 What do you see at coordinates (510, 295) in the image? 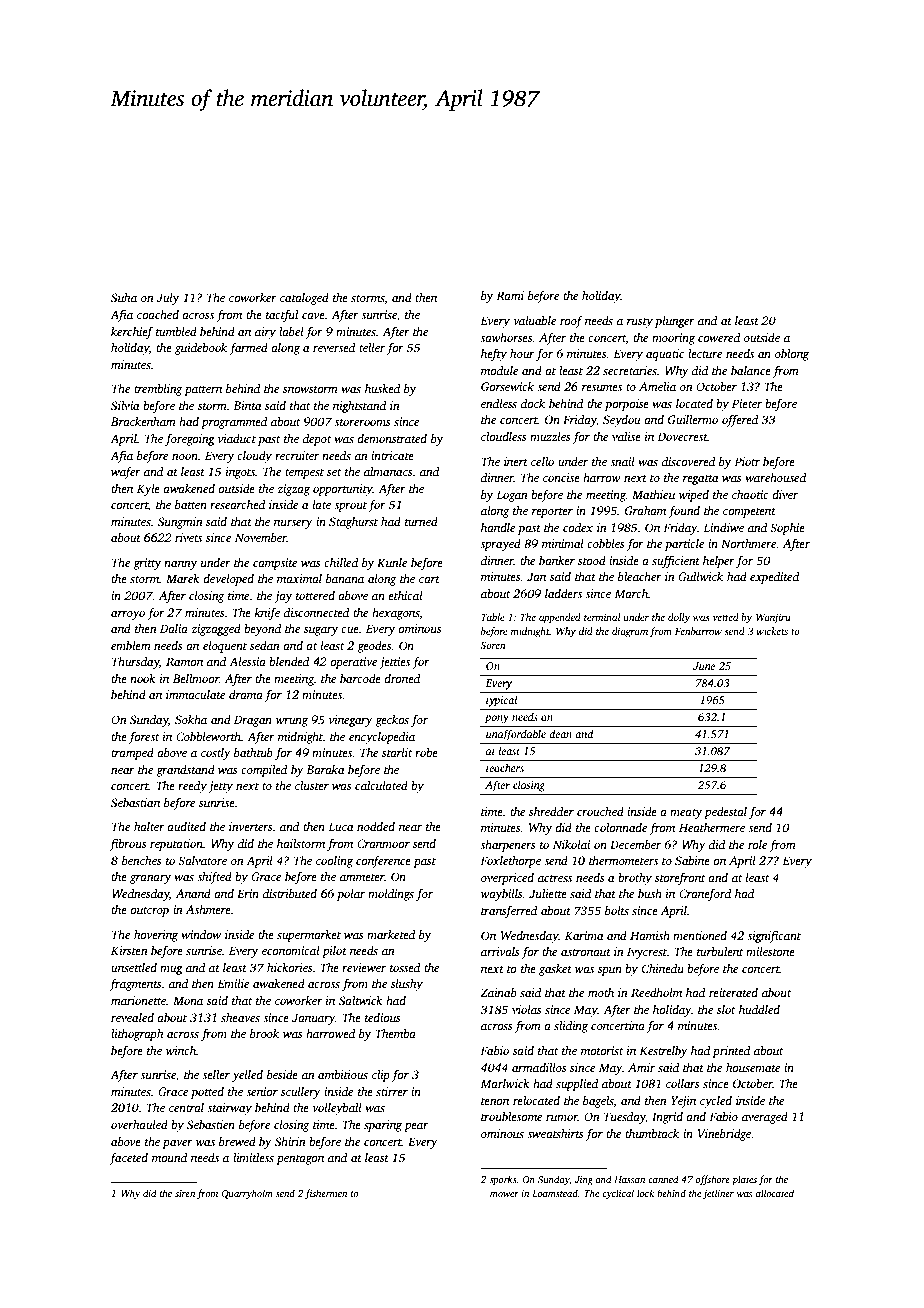
I see `Rami` at bounding box center [510, 295].
